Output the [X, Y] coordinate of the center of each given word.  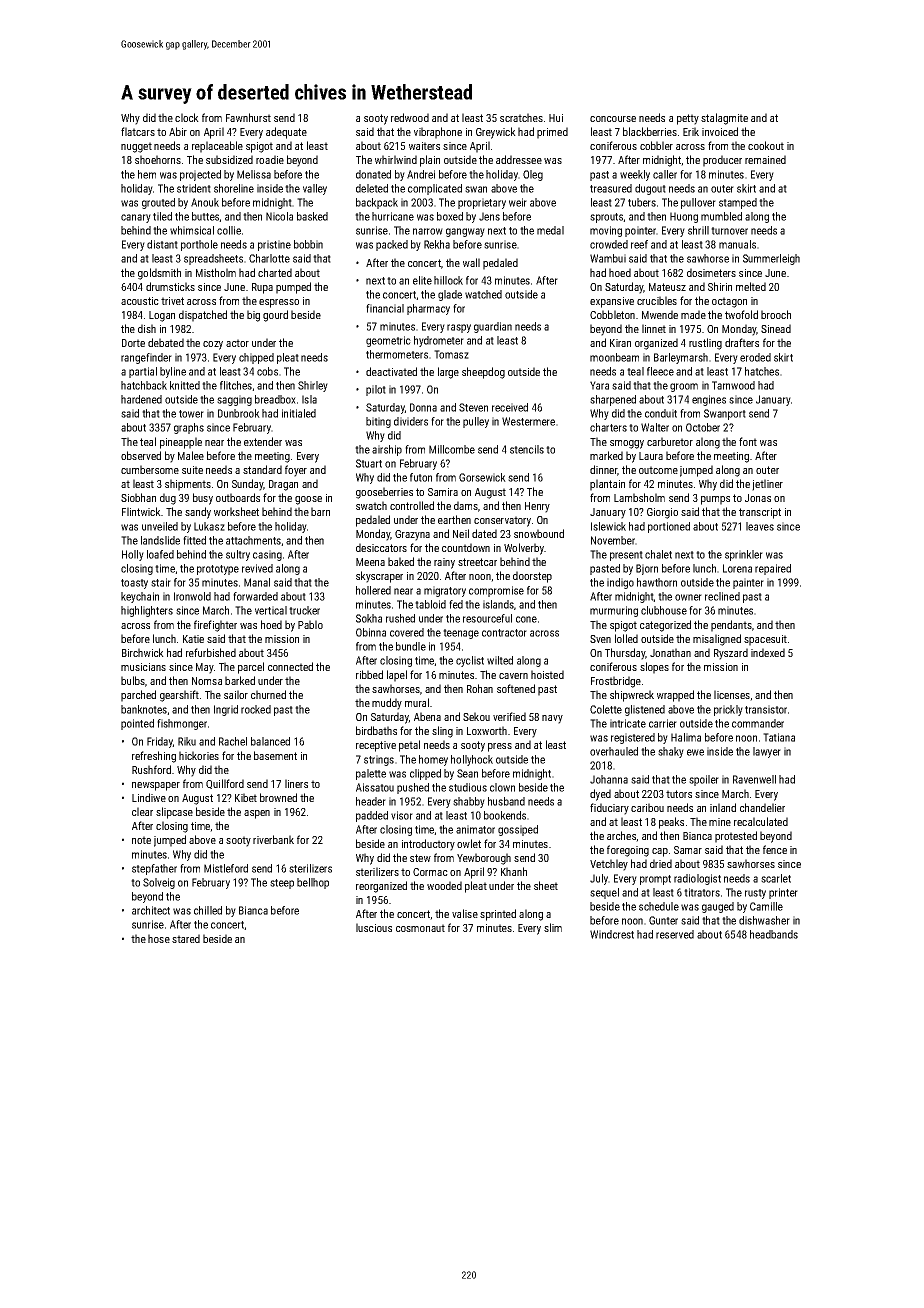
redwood [410, 117]
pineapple [181, 443]
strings [379, 760]
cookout [766, 145]
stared [186, 938]
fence [775, 849]
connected [290, 666]
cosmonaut [420, 928]
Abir [178, 131]
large [448, 373]
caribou [647, 807]
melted [751, 286]
